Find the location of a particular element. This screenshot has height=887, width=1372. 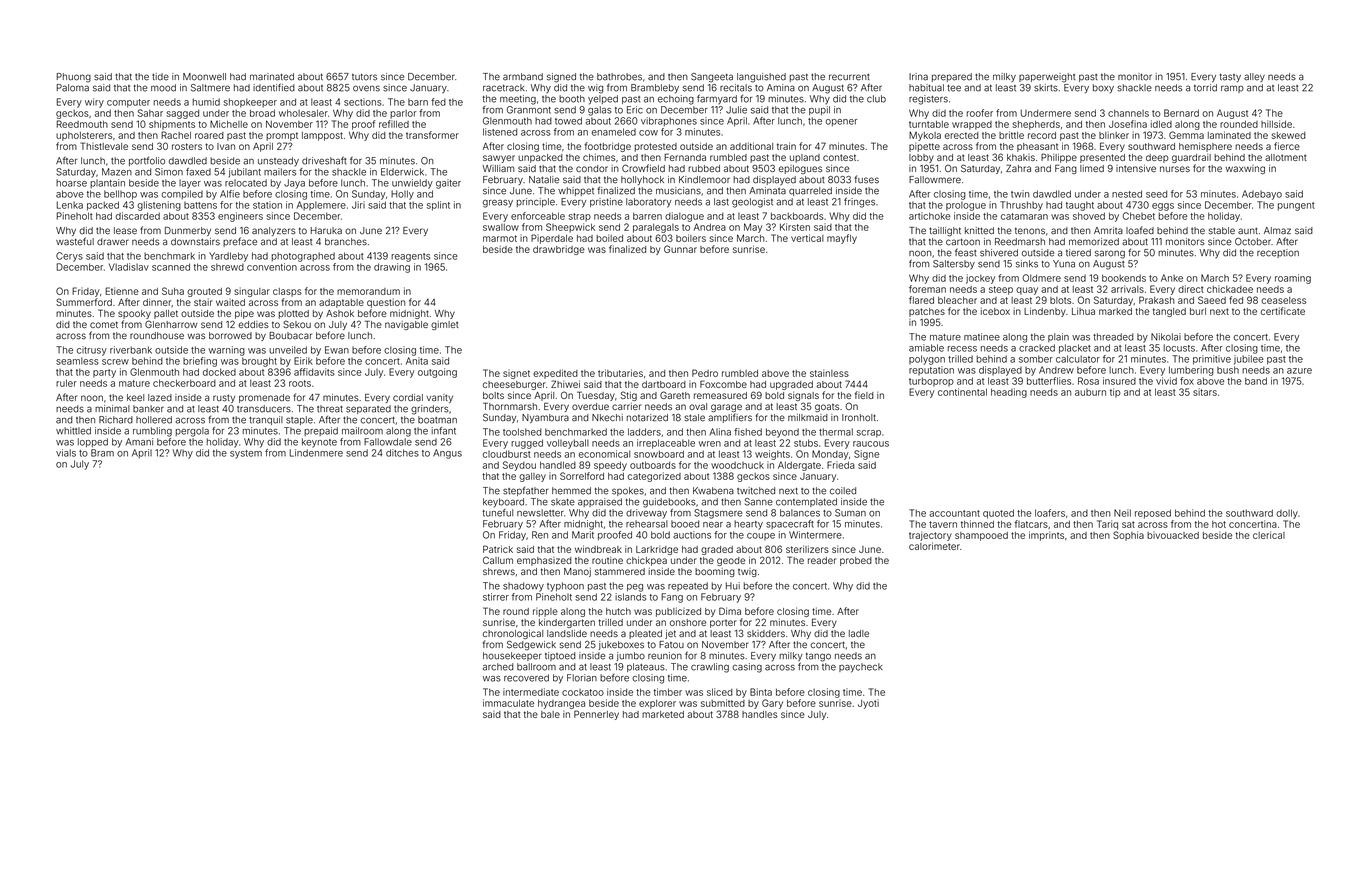

reception is located at coordinates (1278, 253).
